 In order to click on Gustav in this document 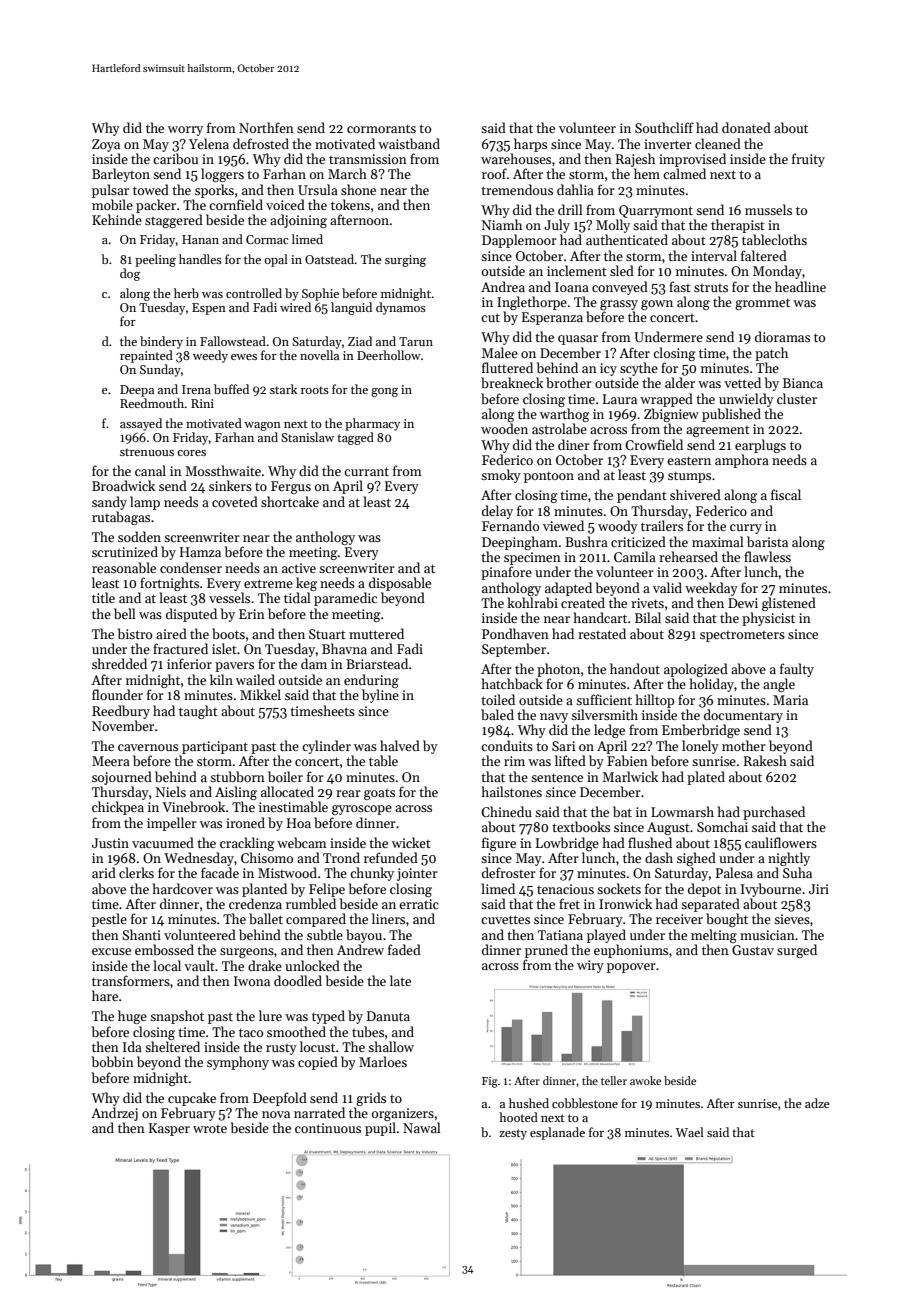, I will do `click(753, 950)`.
